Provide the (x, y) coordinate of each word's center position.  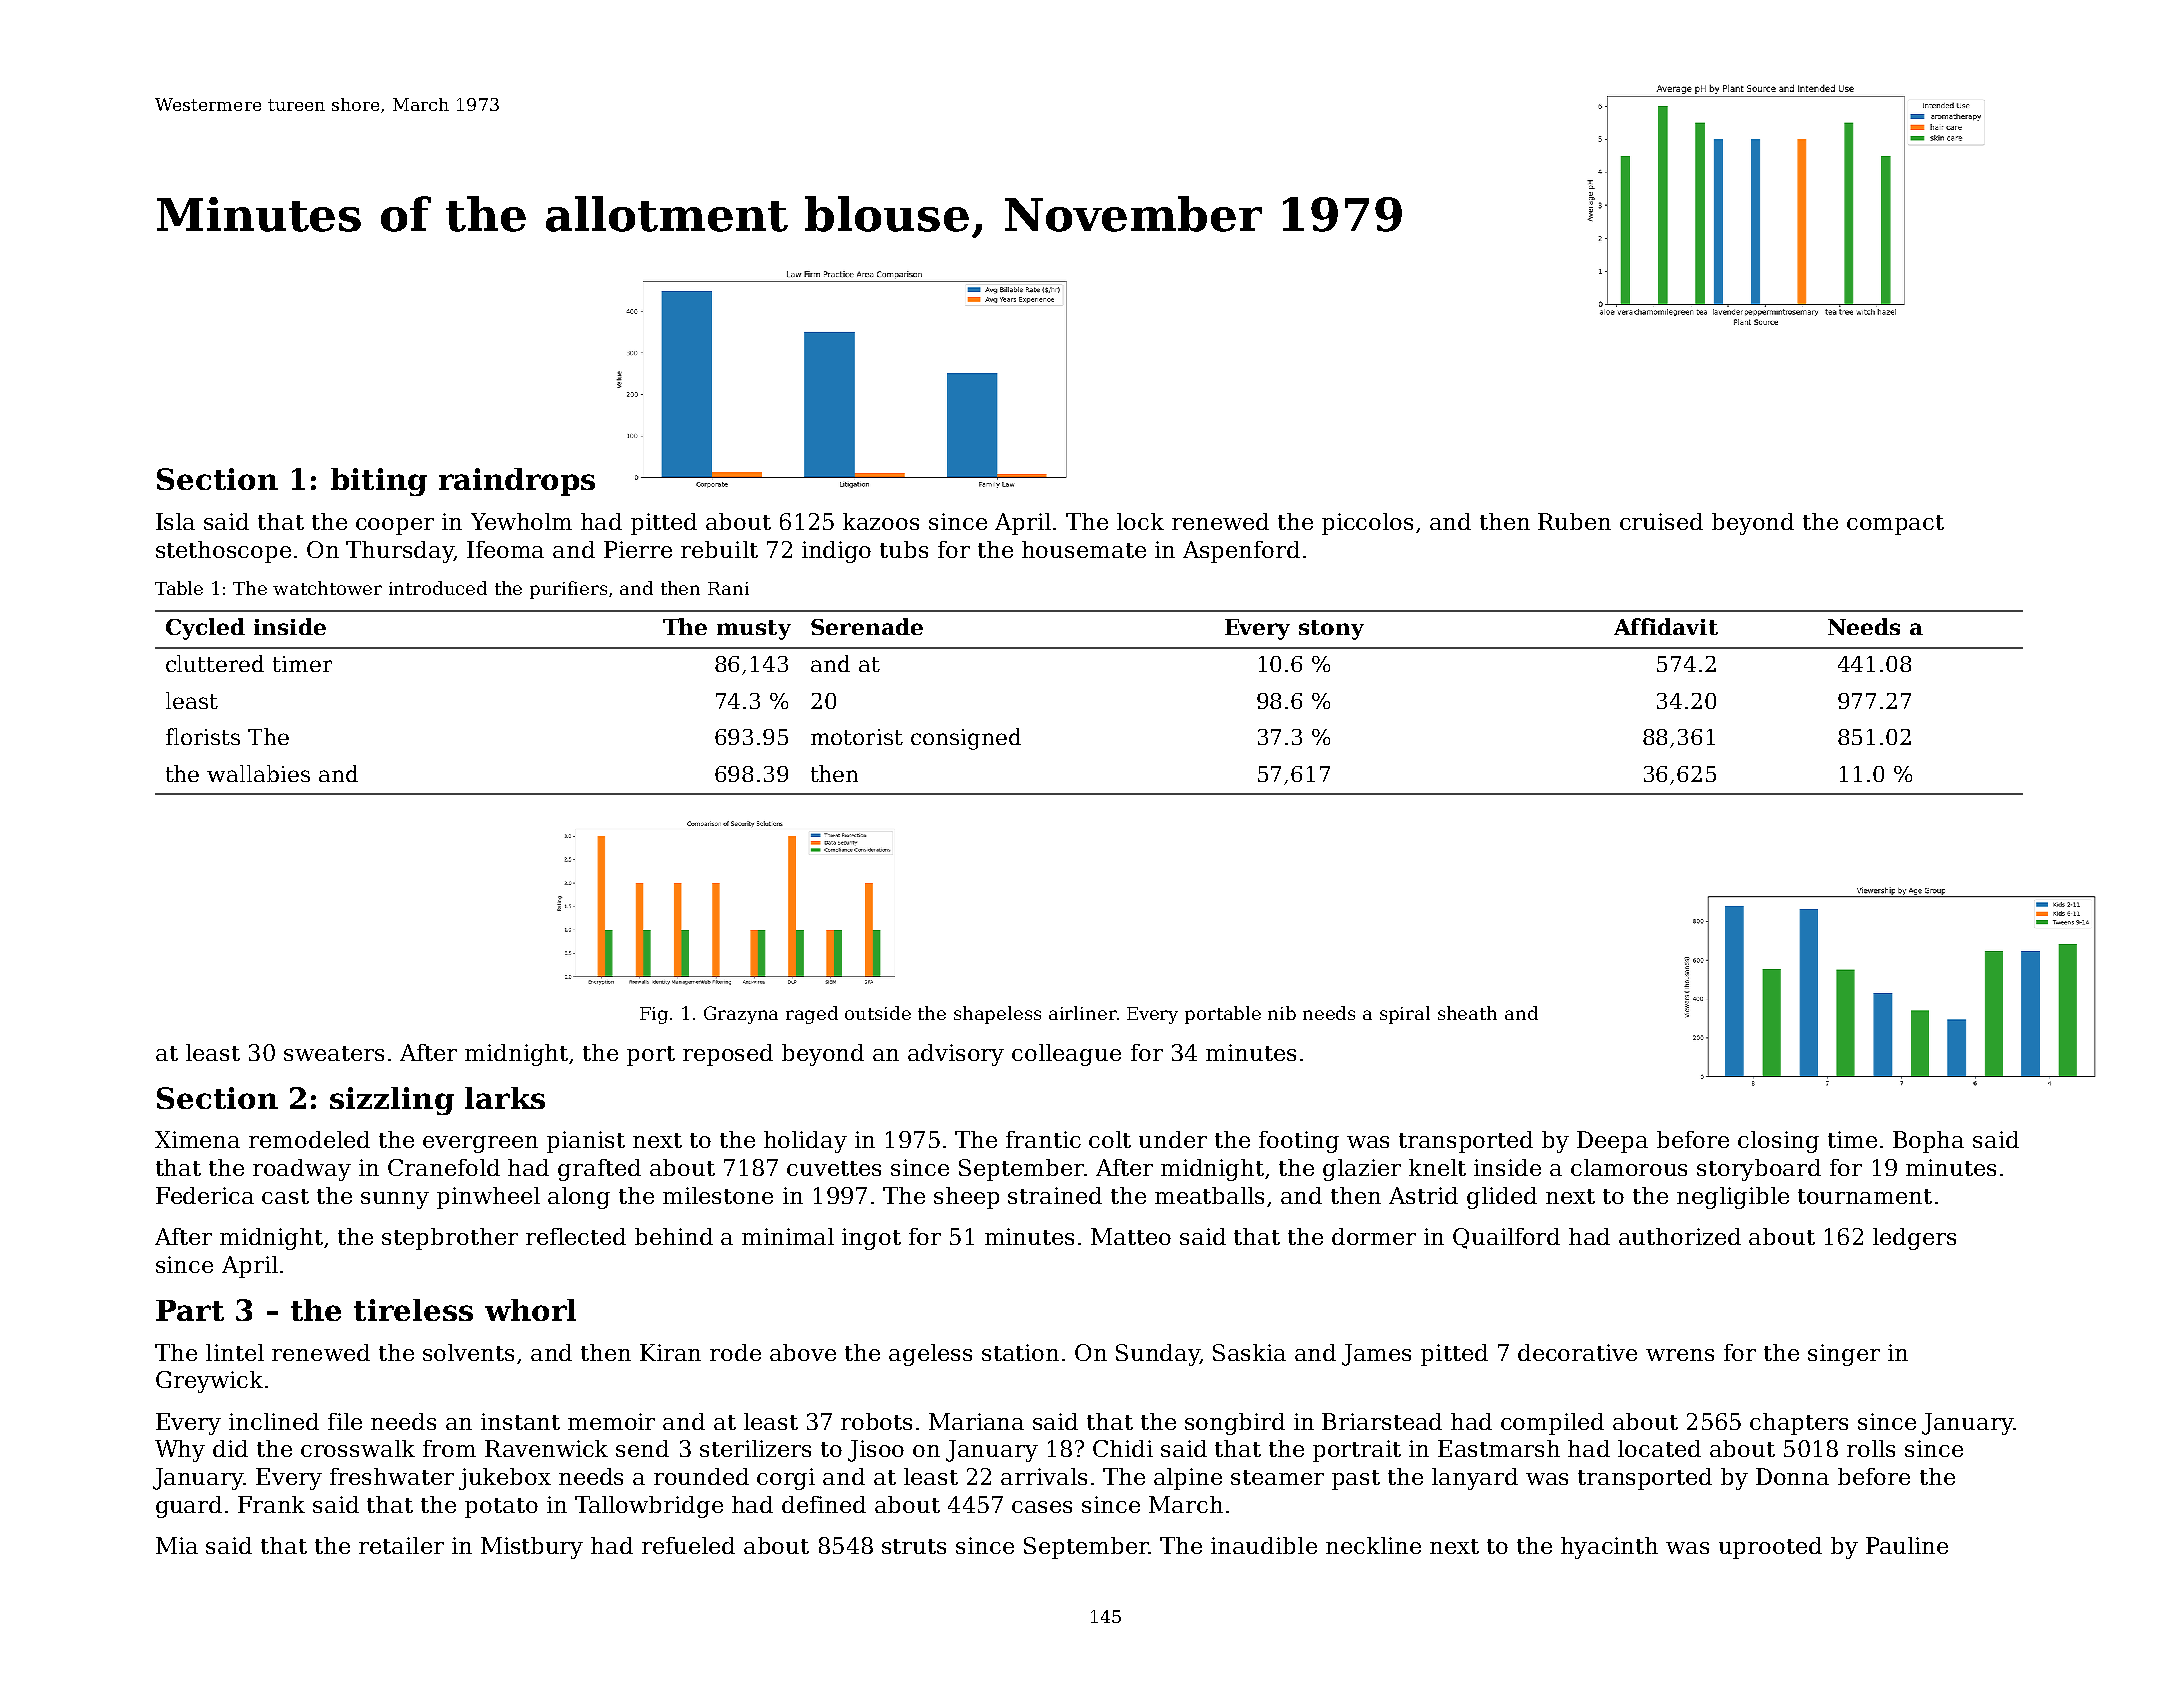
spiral (1405, 1015)
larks (505, 1098)
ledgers (1914, 1239)
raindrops (517, 482)
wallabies (258, 773)
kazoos (881, 521)
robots (876, 1421)
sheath (1467, 1013)
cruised (1661, 521)
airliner (1083, 1013)
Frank (271, 1504)
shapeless (997, 1015)
